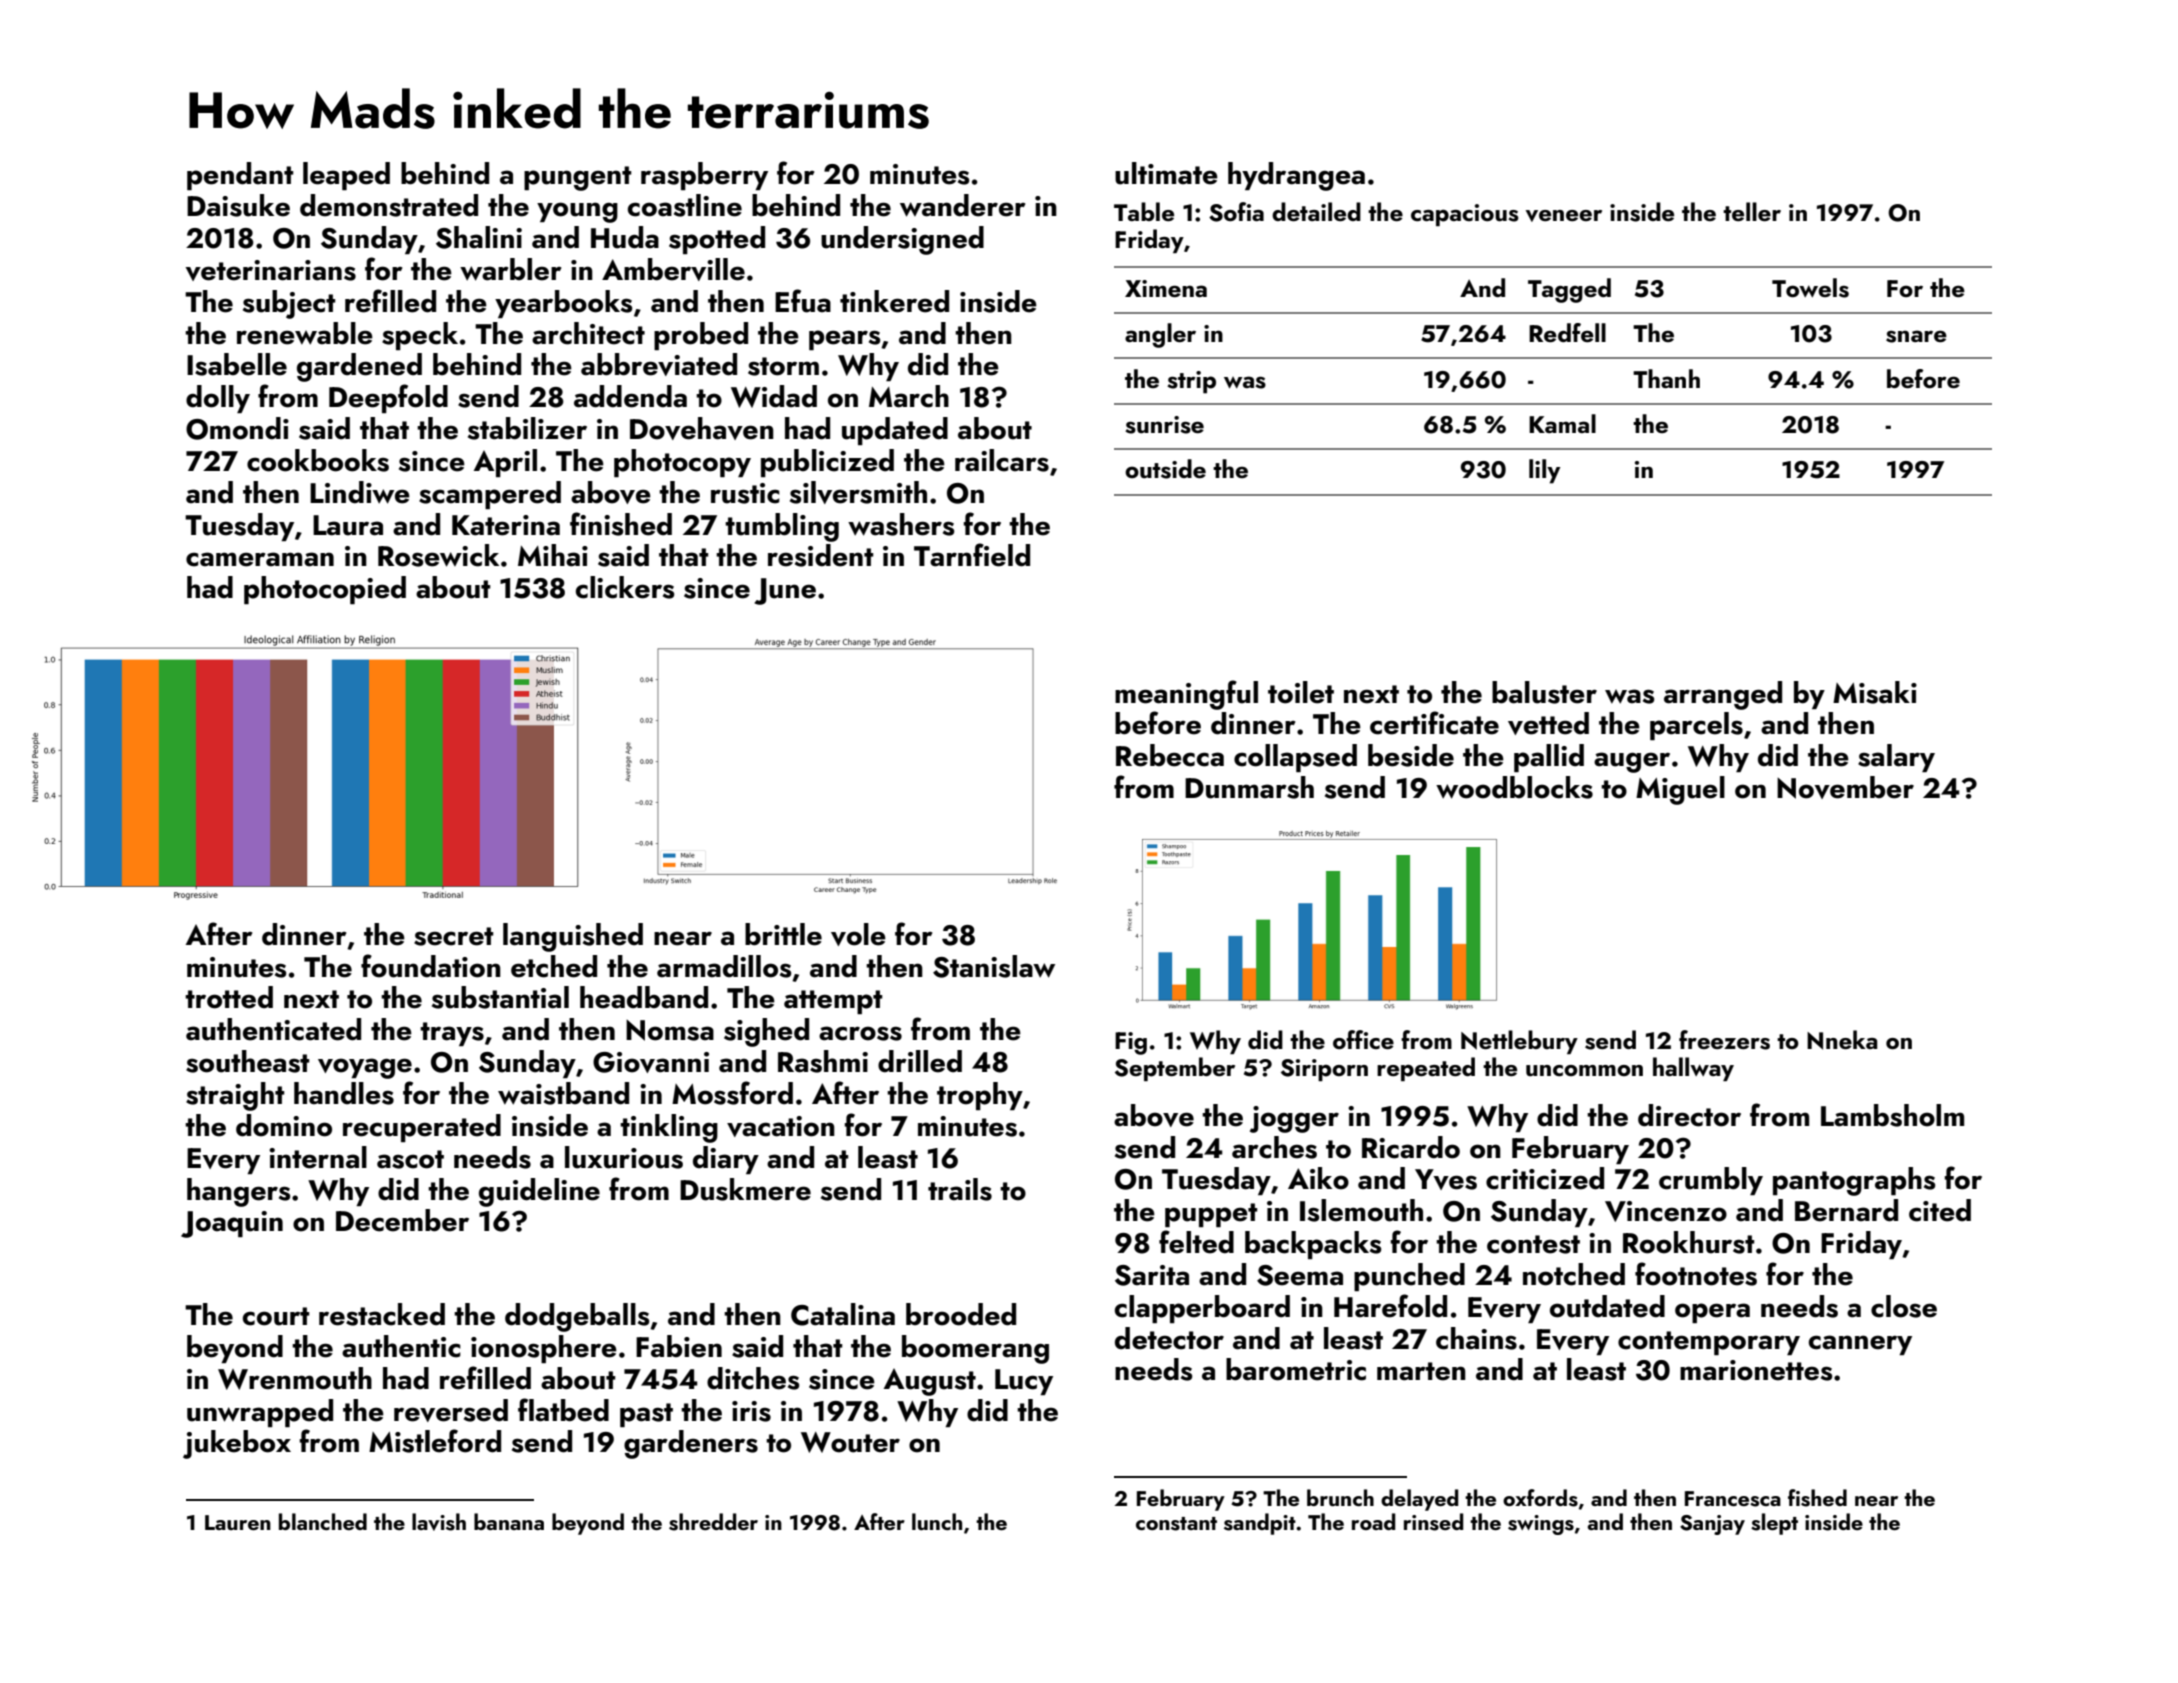 Image resolution: width=2178 pixels, height=1683 pixels. Describe the element at coordinates (325, 590) in the screenshot. I see `photocopied` at that location.
